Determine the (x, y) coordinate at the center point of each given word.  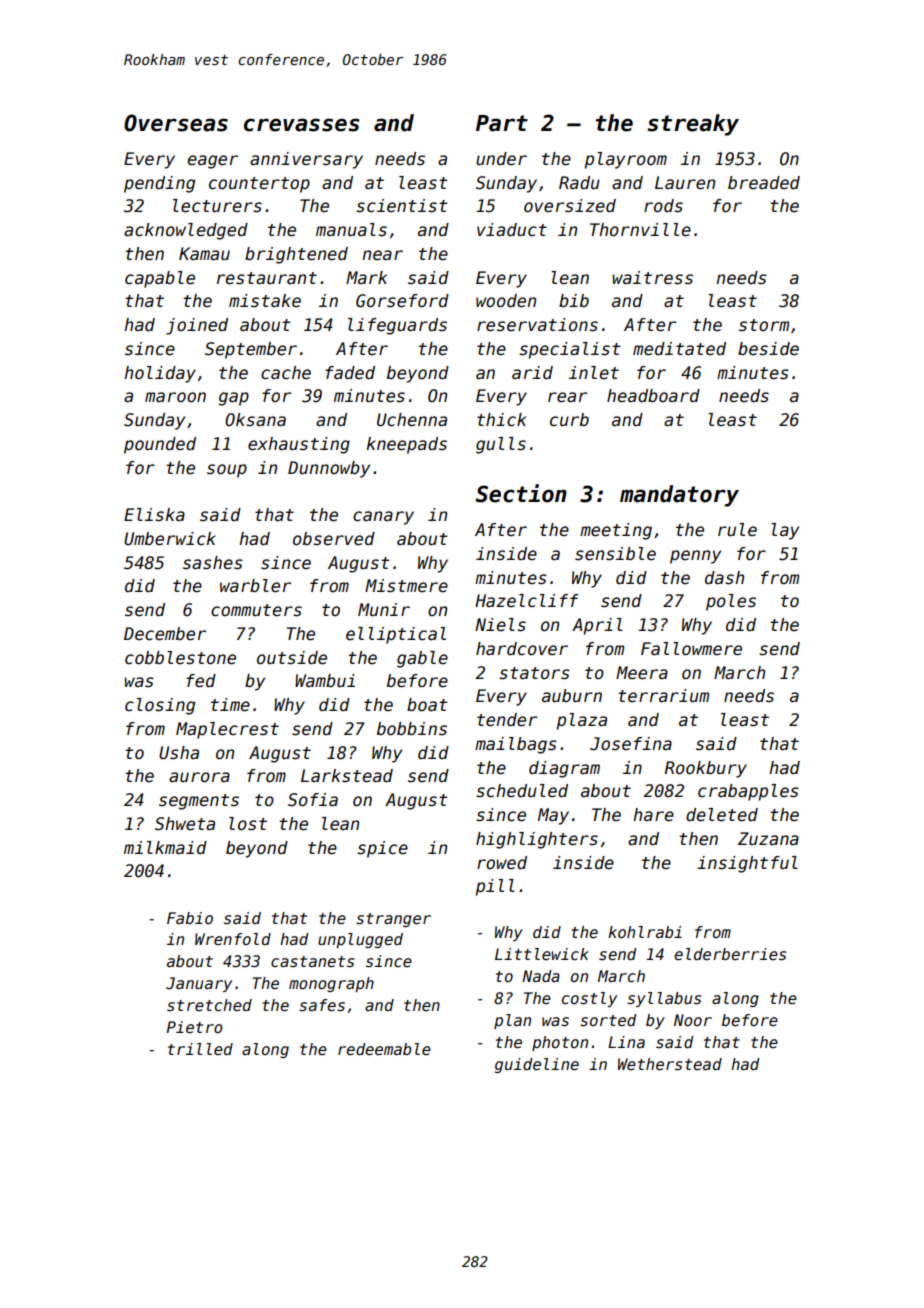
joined (197, 326)
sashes (213, 563)
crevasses (301, 125)
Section (521, 493)
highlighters (537, 840)
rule (737, 530)
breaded (764, 183)
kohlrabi (645, 932)
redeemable (384, 1049)
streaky (693, 125)
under (501, 159)
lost (248, 824)
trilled (200, 1049)
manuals (351, 230)
